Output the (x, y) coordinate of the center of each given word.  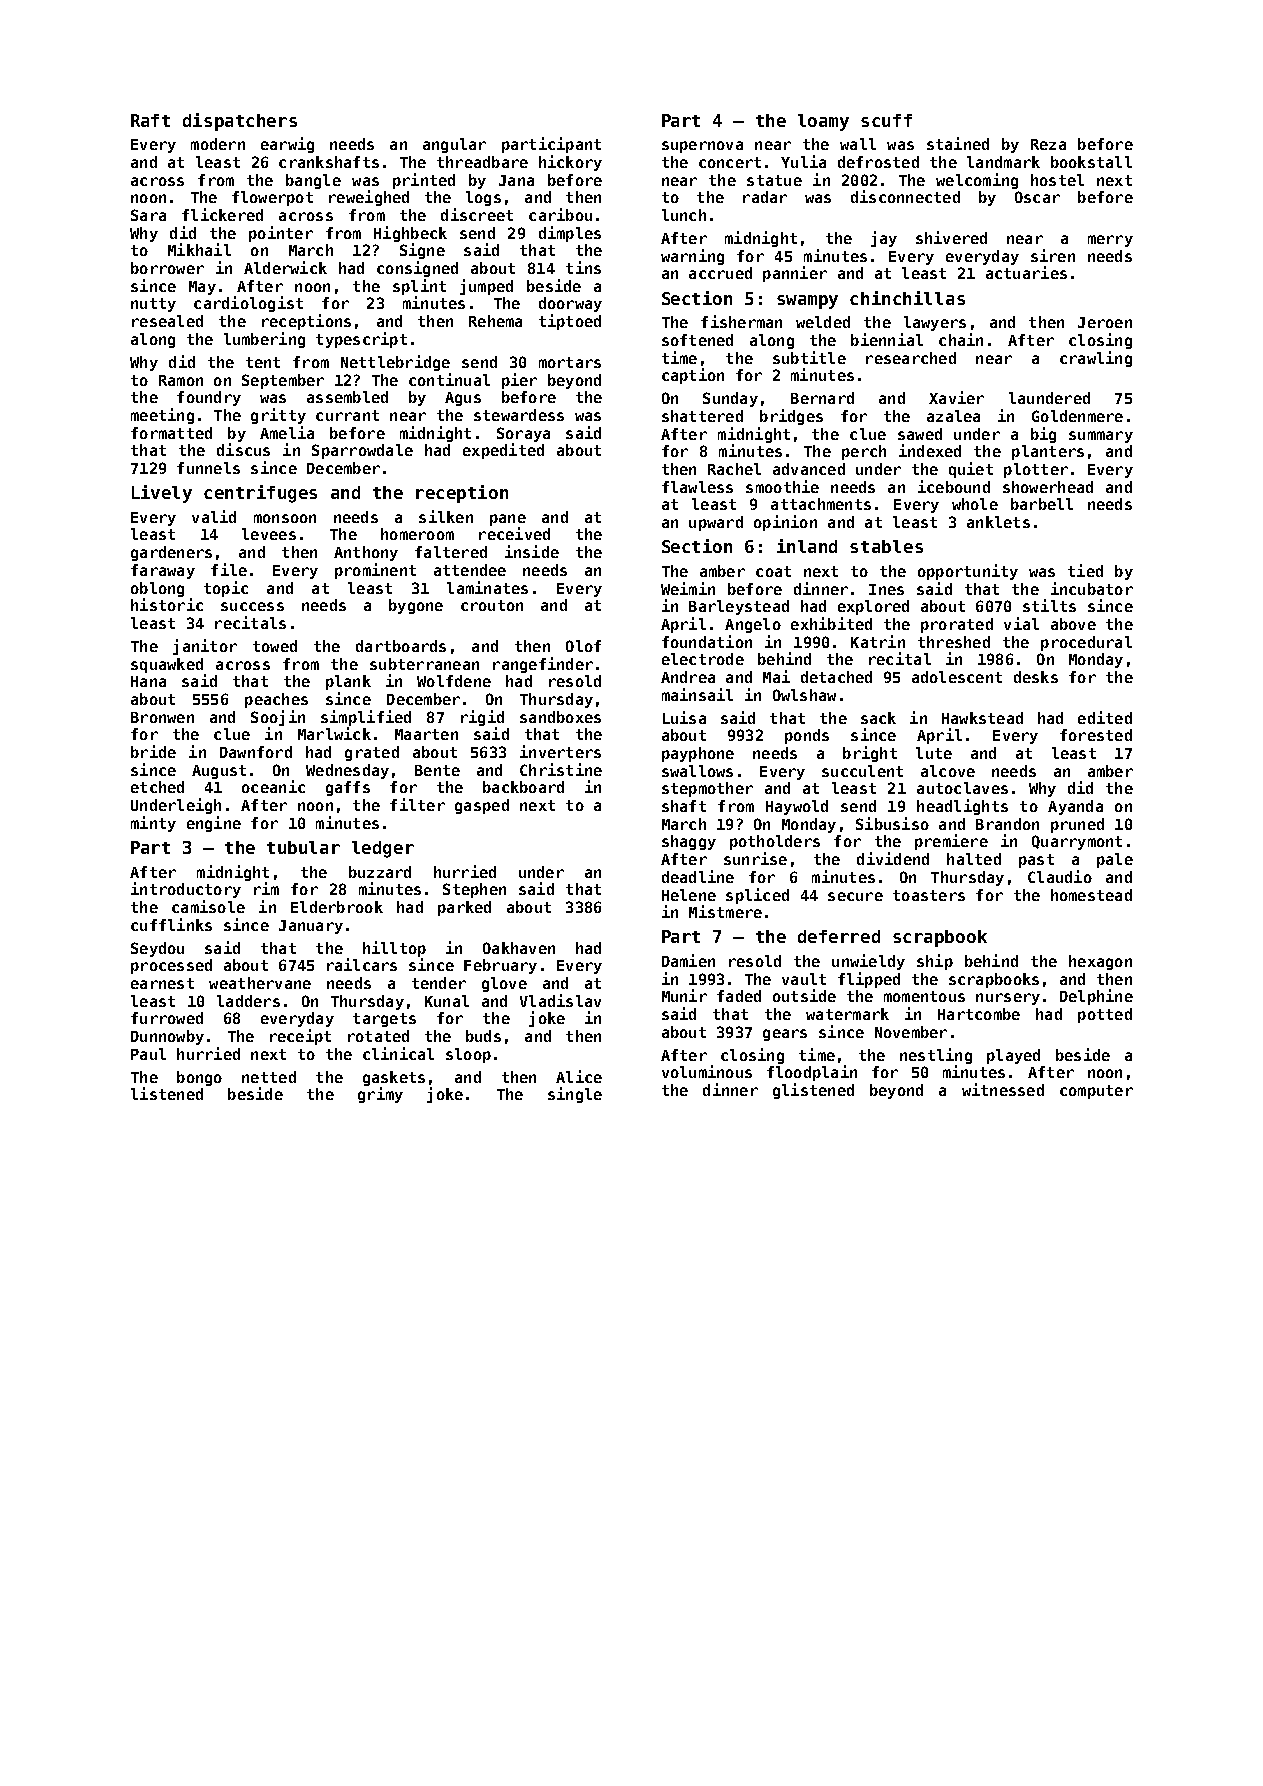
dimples (570, 234)
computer (1096, 1092)
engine (214, 824)
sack (878, 718)
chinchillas (907, 298)
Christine (561, 769)
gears (785, 1035)
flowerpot (272, 198)
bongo (199, 1078)
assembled (347, 397)
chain (961, 339)
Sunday (730, 399)
